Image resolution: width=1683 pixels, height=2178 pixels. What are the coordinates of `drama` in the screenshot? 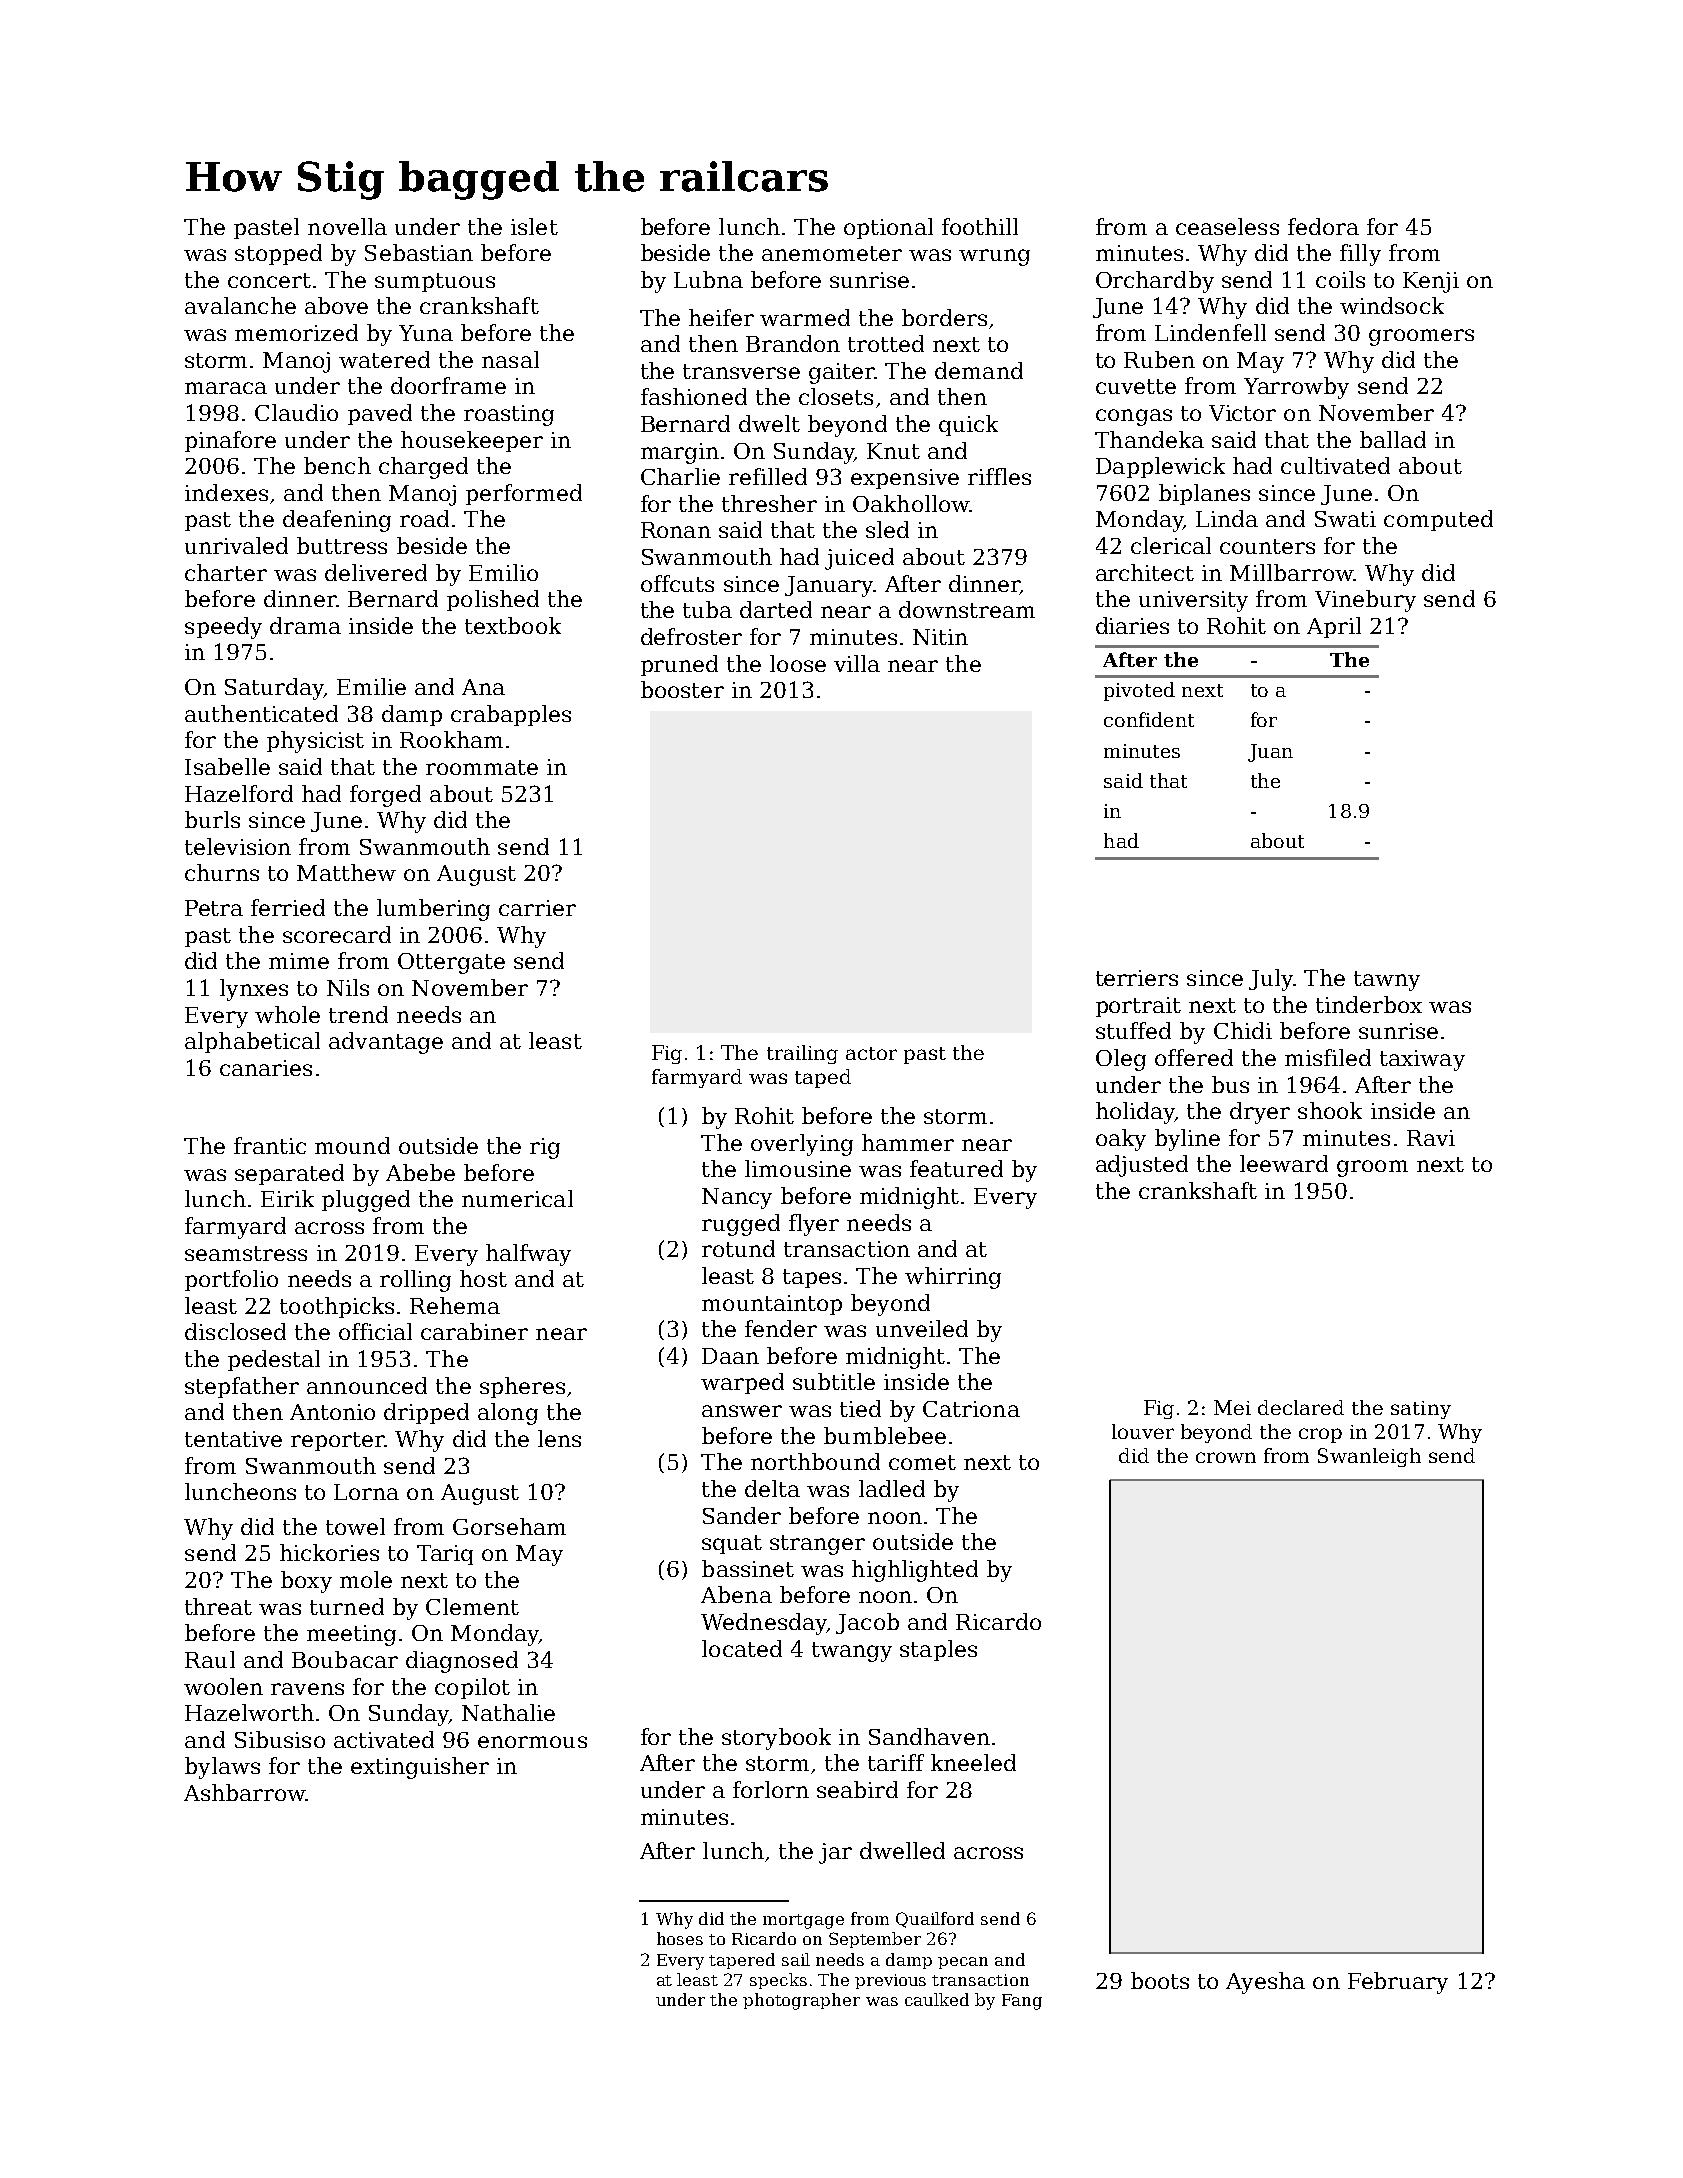 It's located at (305, 625).
